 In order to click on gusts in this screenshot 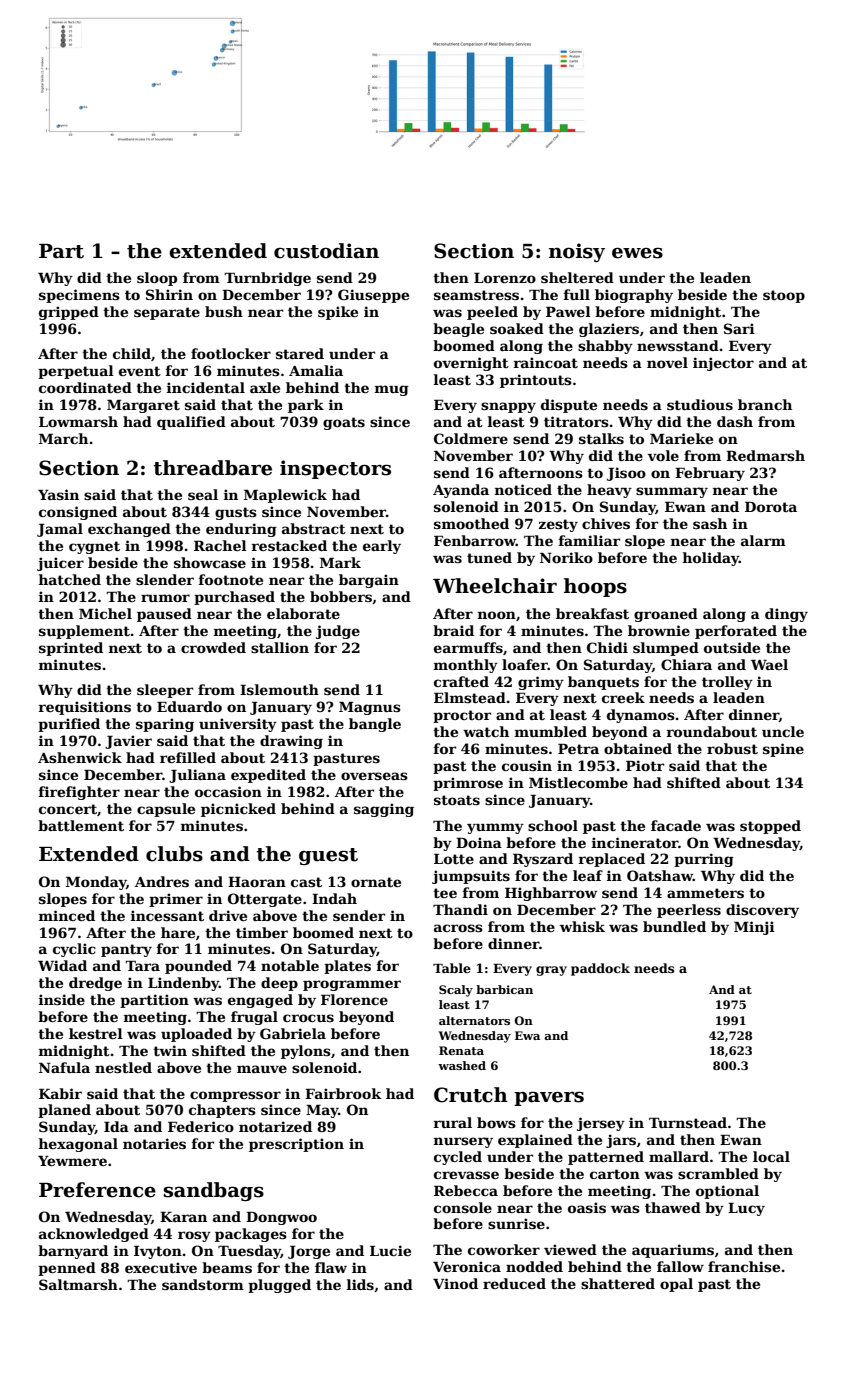, I will do `click(236, 513)`.
